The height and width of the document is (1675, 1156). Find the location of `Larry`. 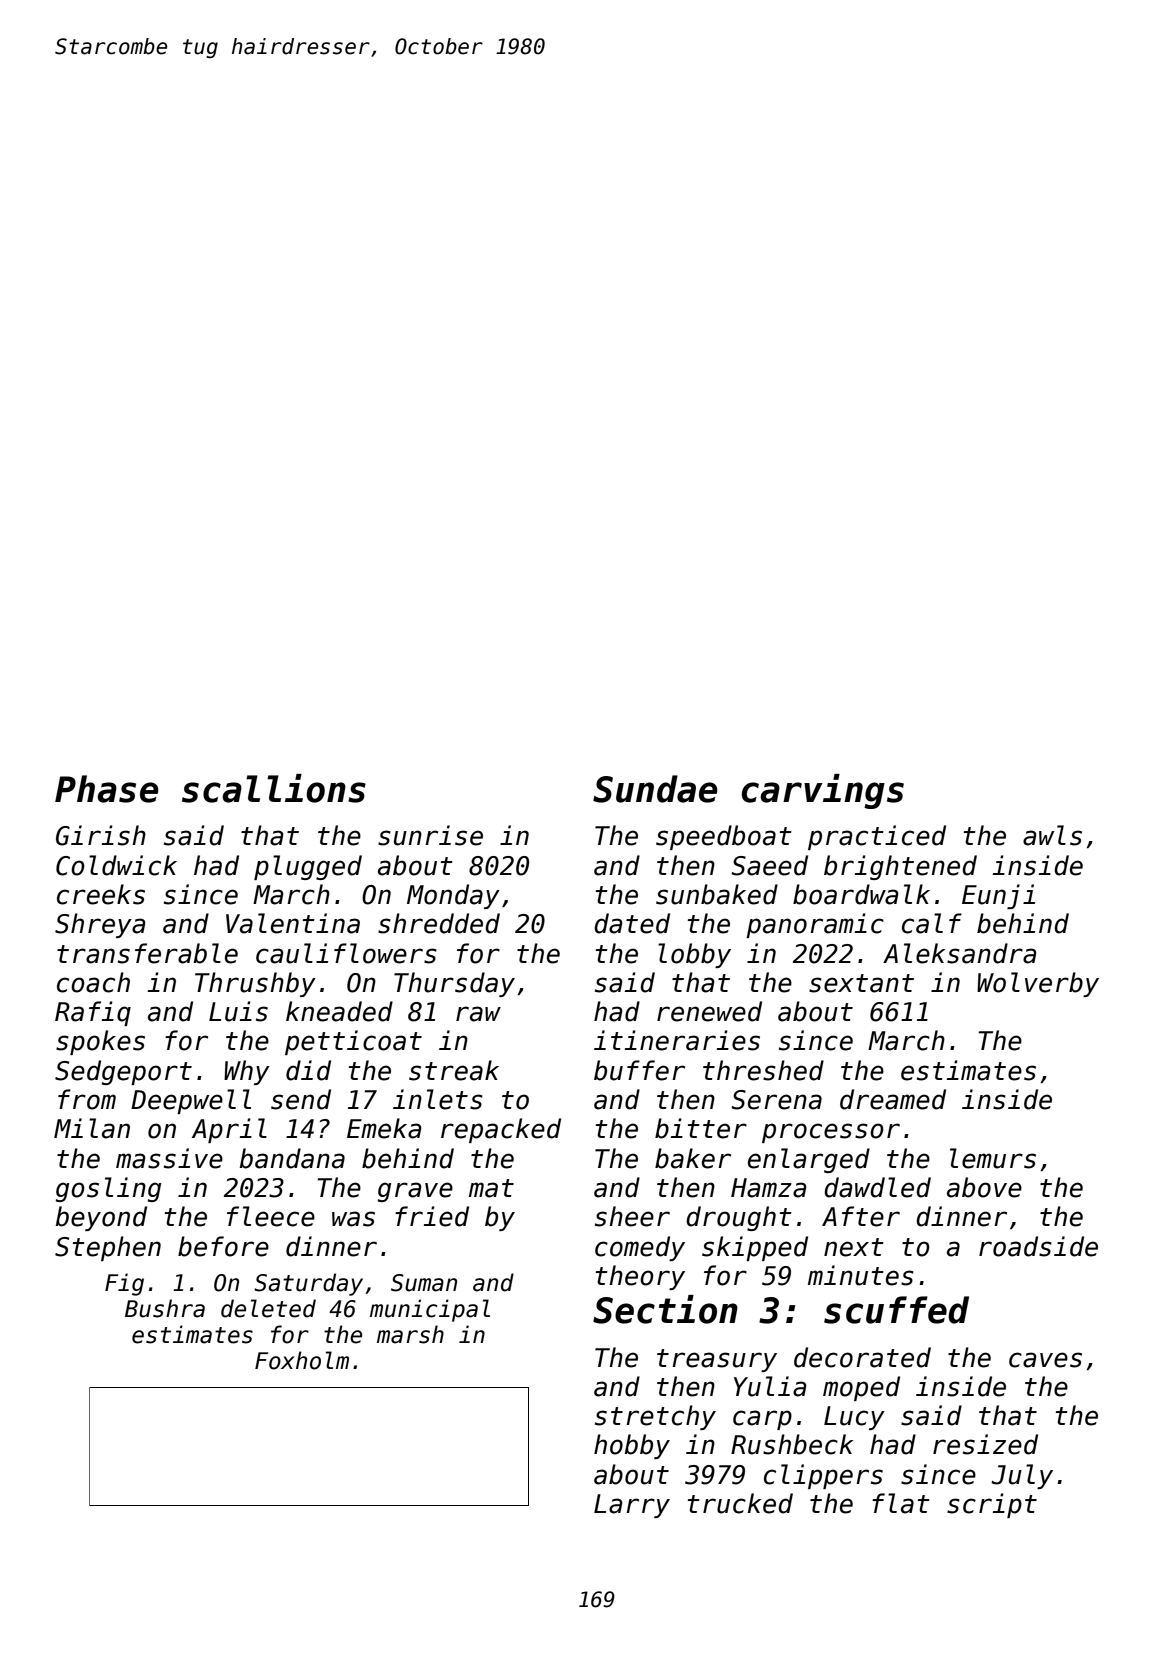

Larry is located at coordinates (632, 1506).
